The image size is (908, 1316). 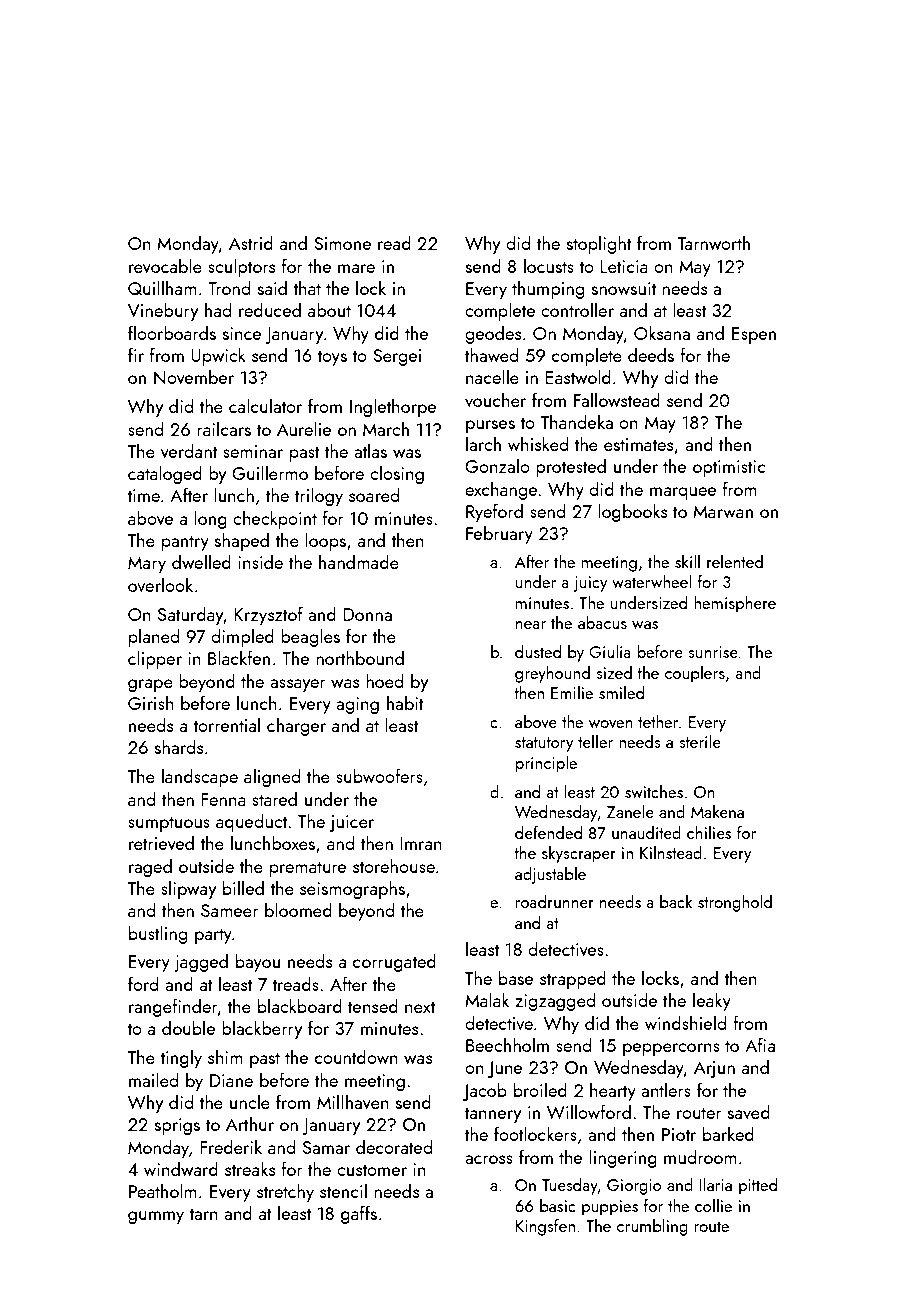 What do you see at coordinates (258, 963) in the screenshot?
I see `bayou` at bounding box center [258, 963].
